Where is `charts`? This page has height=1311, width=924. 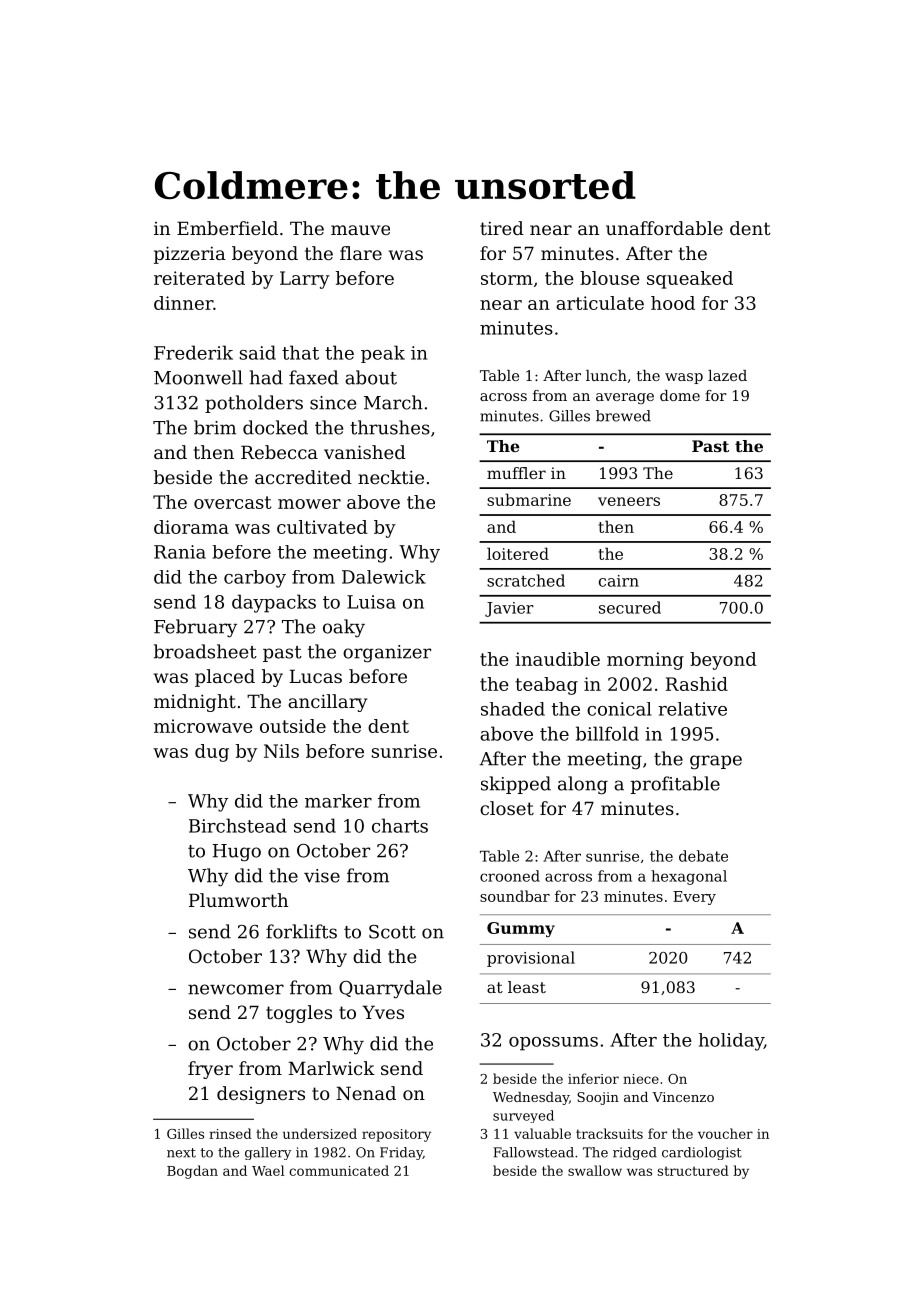
charts is located at coordinates (400, 825).
